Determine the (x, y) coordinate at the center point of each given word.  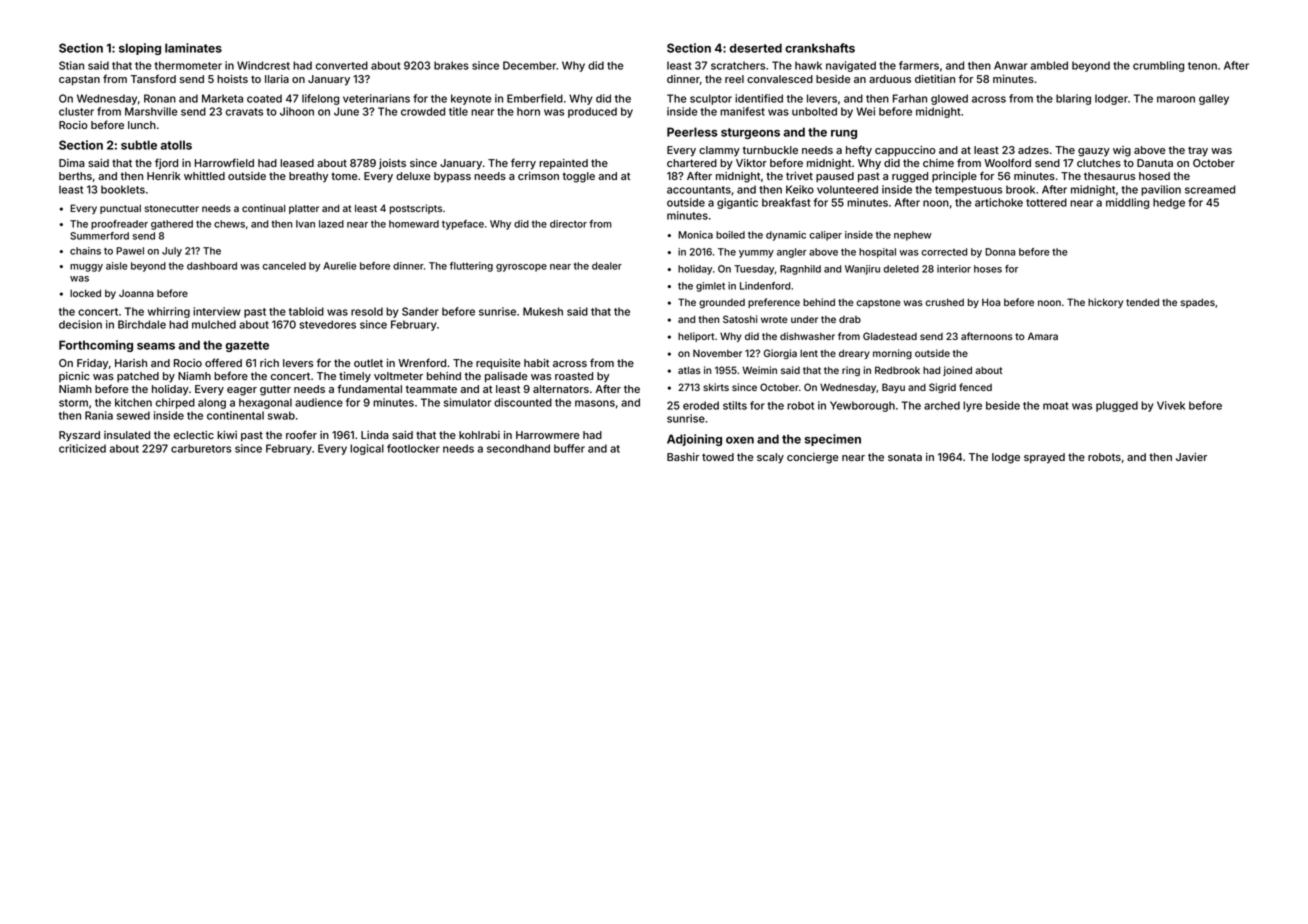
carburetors (201, 448)
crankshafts (820, 48)
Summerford (99, 236)
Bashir (683, 457)
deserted (756, 48)
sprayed (1044, 458)
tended (1142, 302)
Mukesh (543, 311)
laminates (193, 48)
